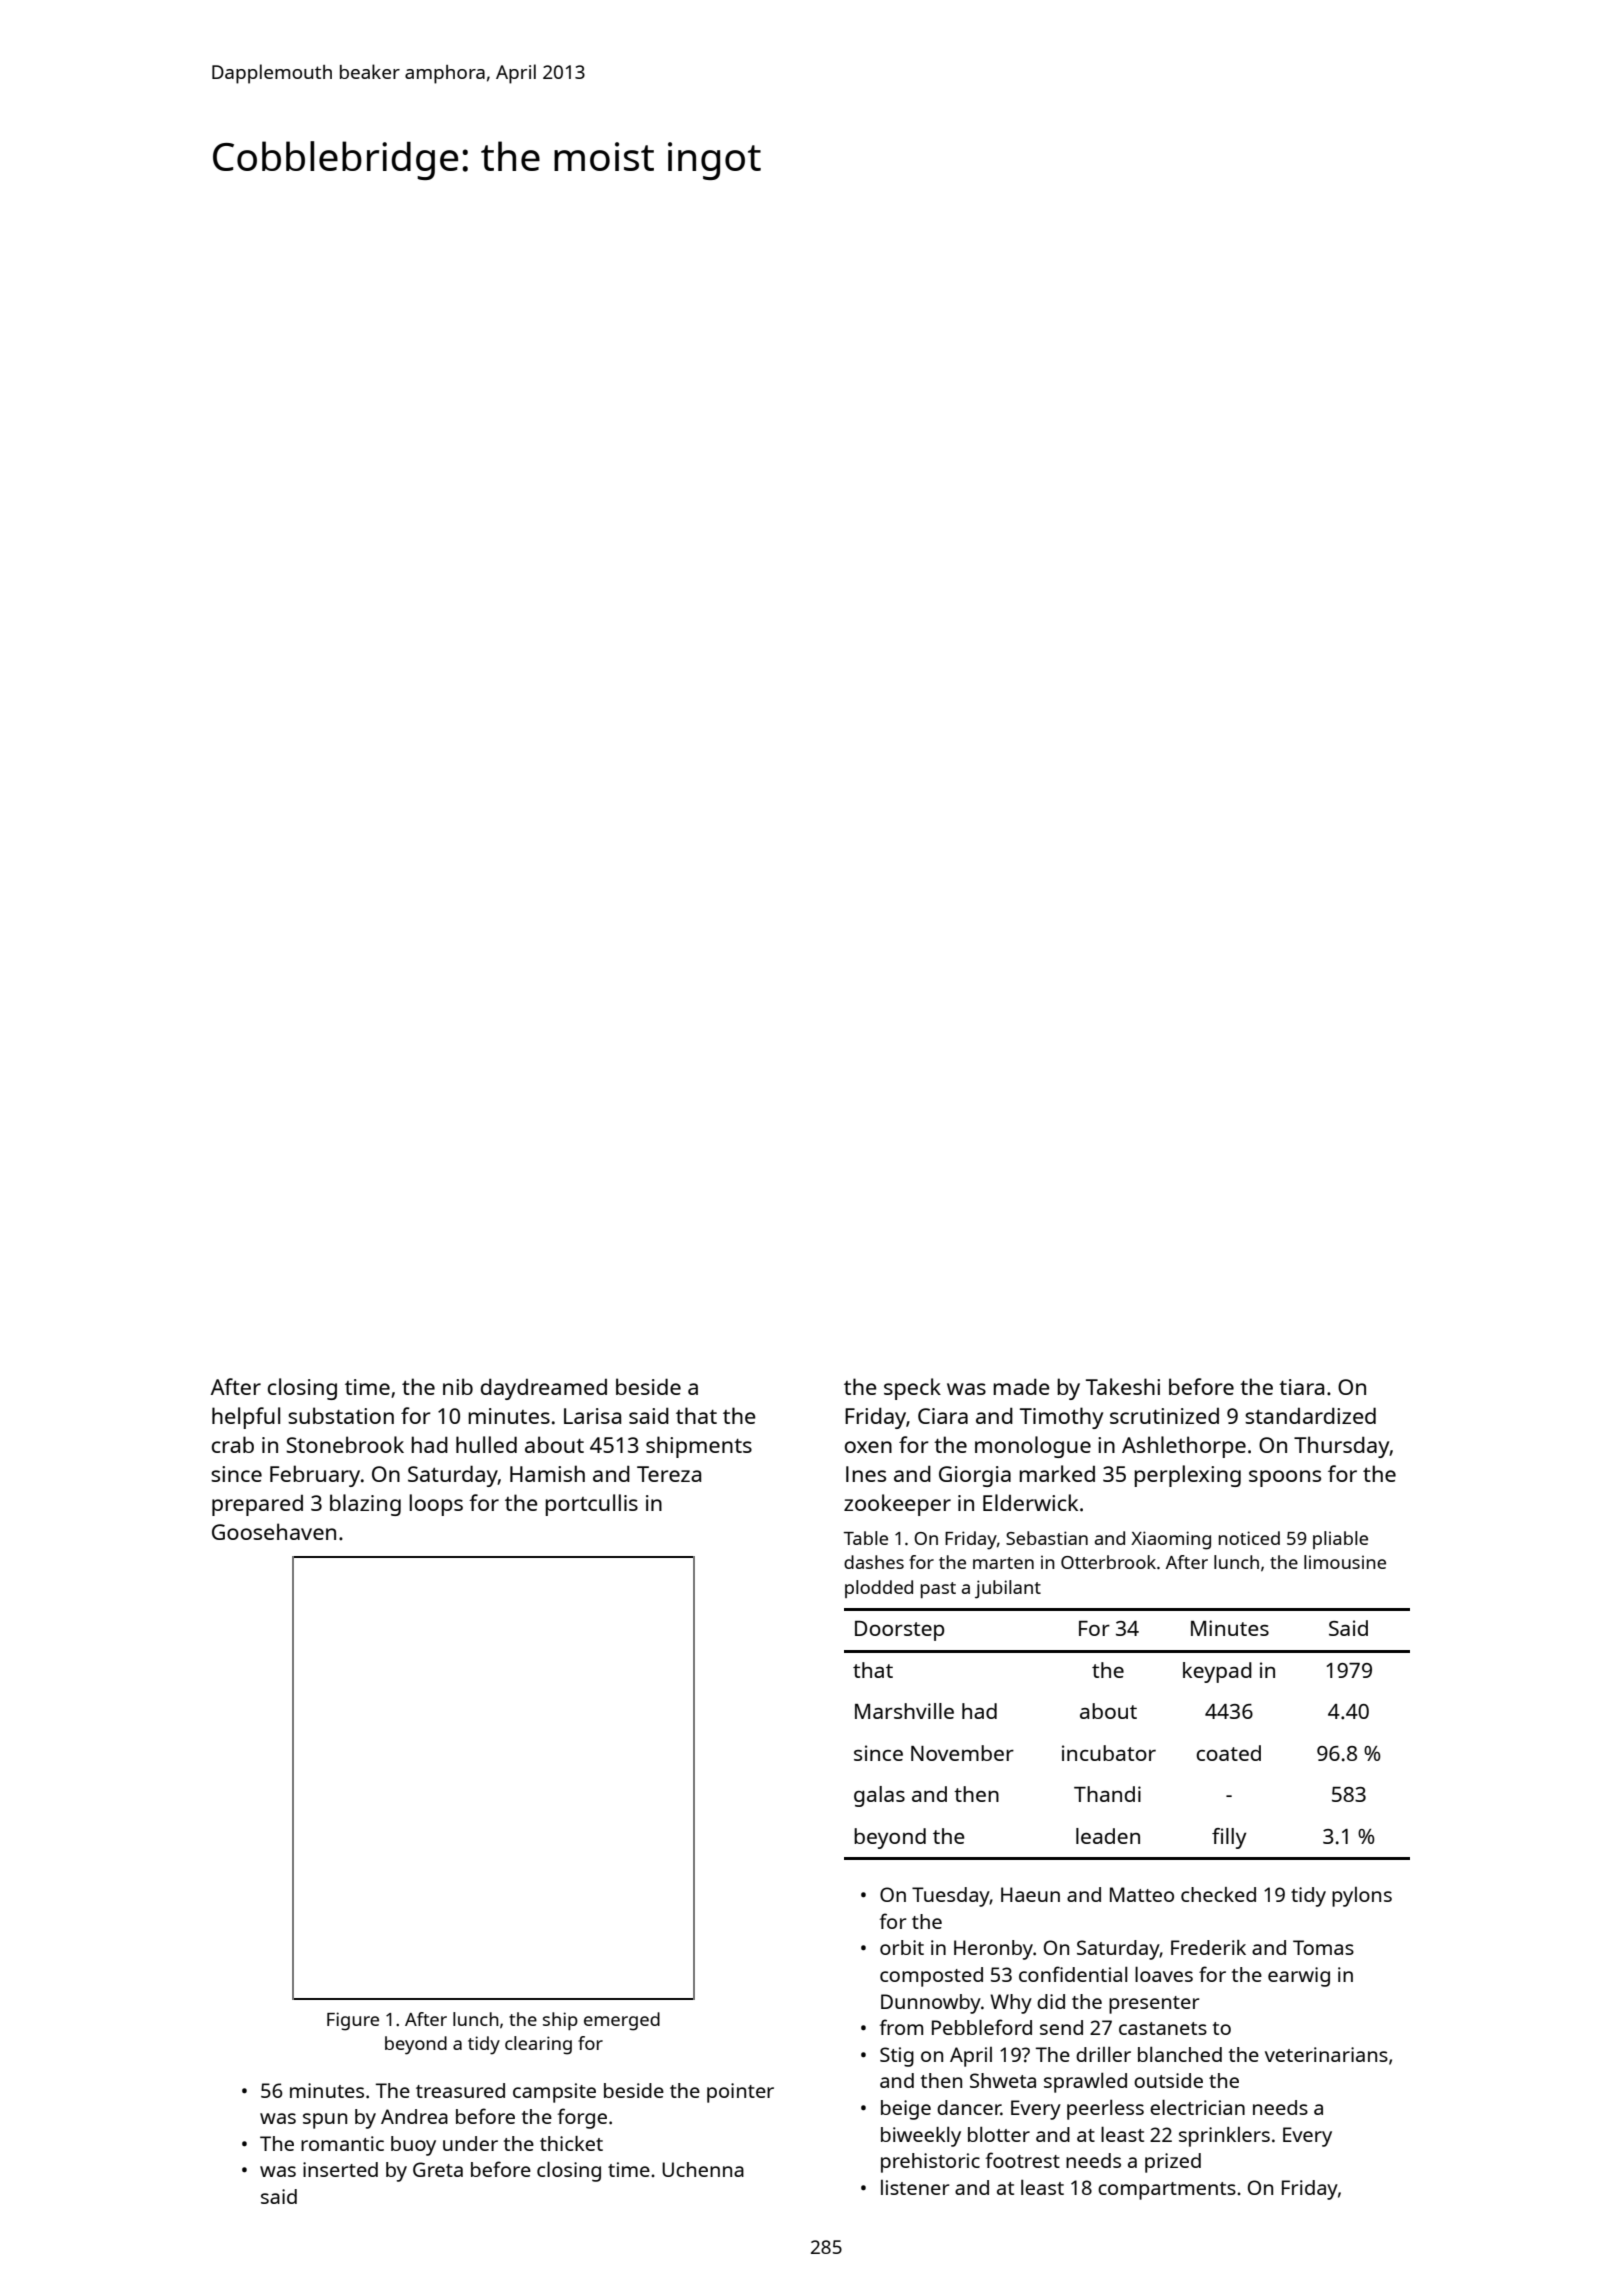  What do you see at coordinates (879, 1796) in the screenshot?
I see `galas` at bounding box center [879, 1796].
